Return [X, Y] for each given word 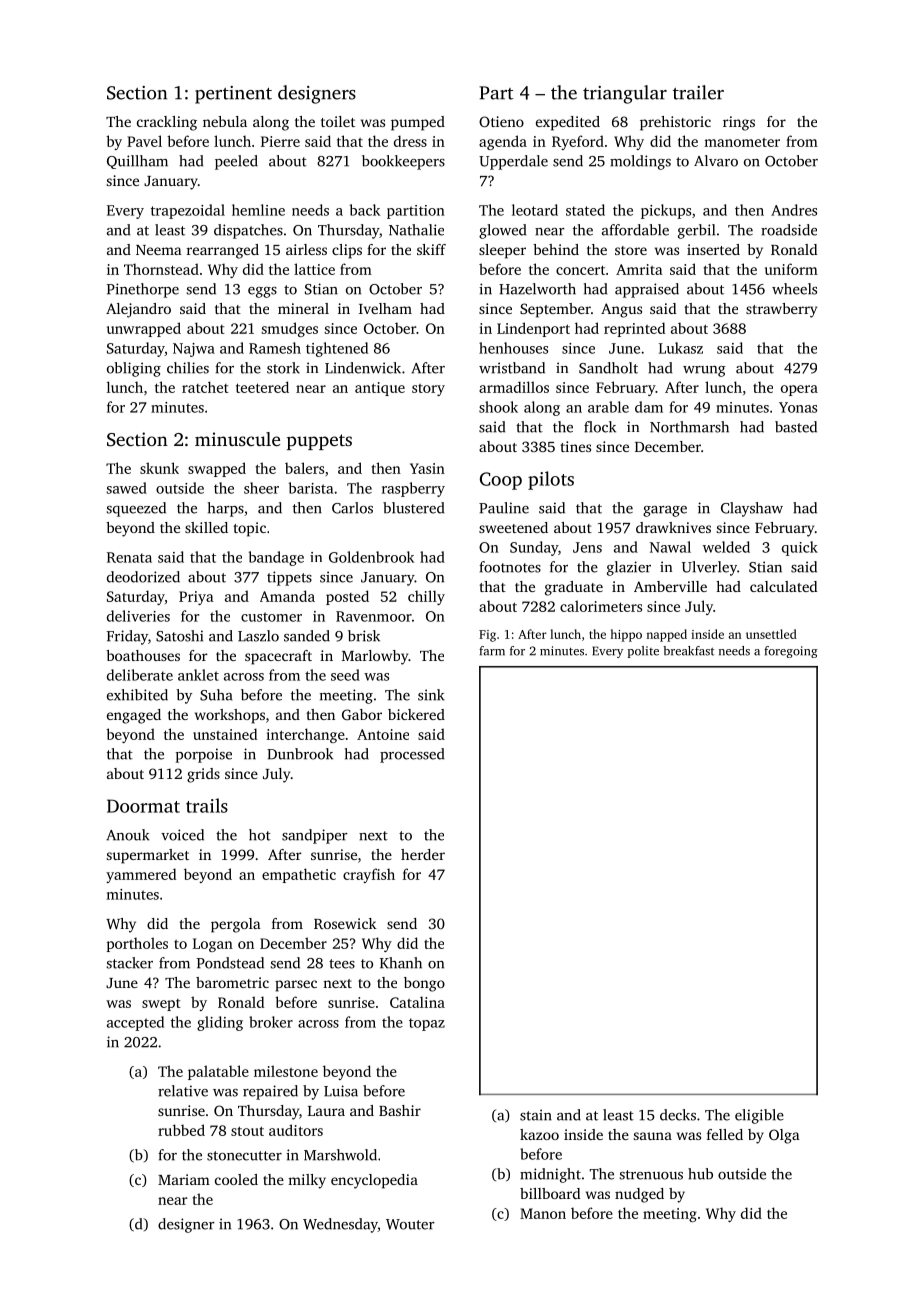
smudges [290, 329]
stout [247, 1131]
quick [800, 548]
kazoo [539, 1134]
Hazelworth [537, 289]
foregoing [791, 652]
